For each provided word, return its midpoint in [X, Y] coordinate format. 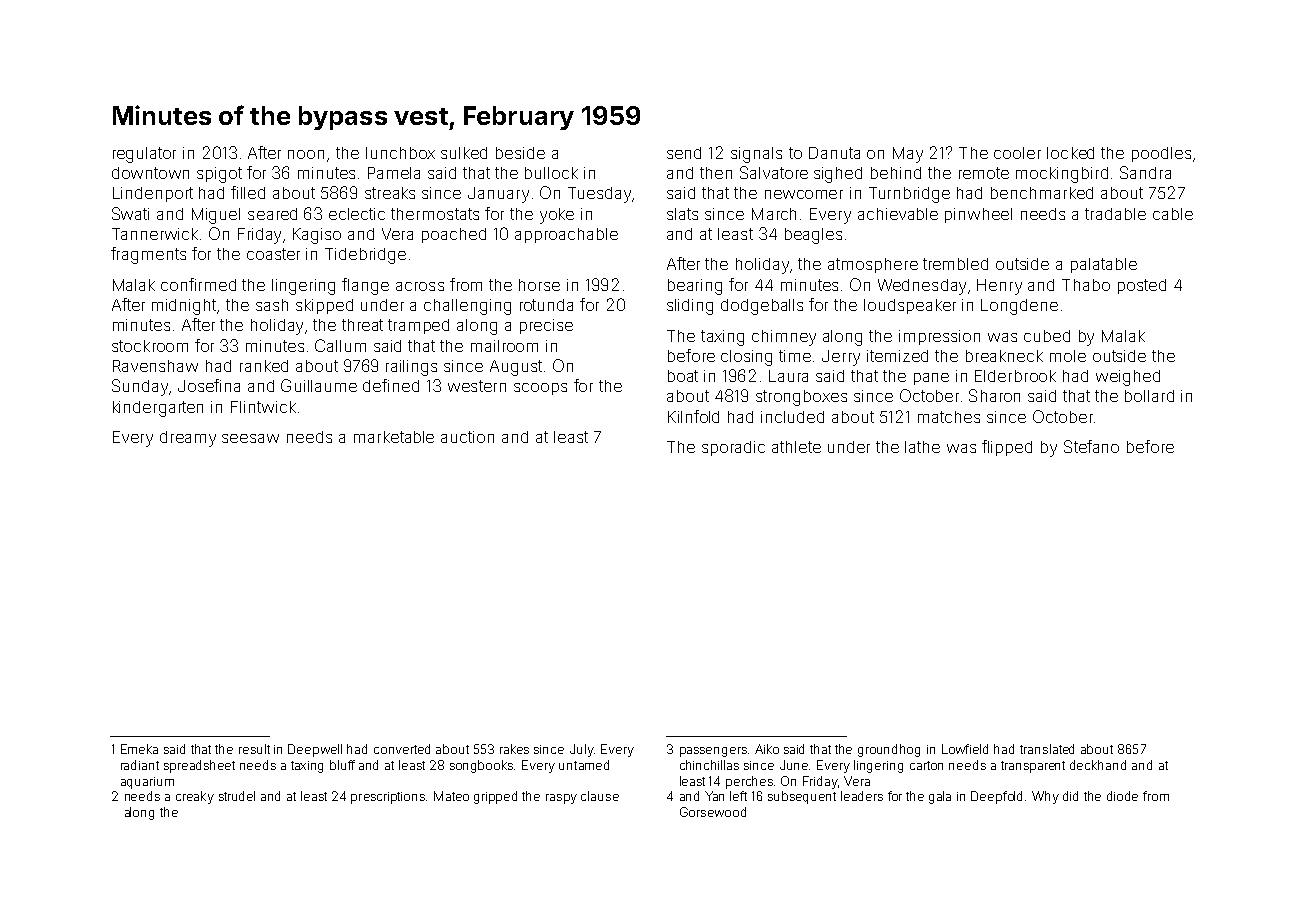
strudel [237, 796]
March [774, 214]
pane [931, 379]
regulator [144, 155]
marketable [394, 437]
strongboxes [801, 398]
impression [939, 337]
